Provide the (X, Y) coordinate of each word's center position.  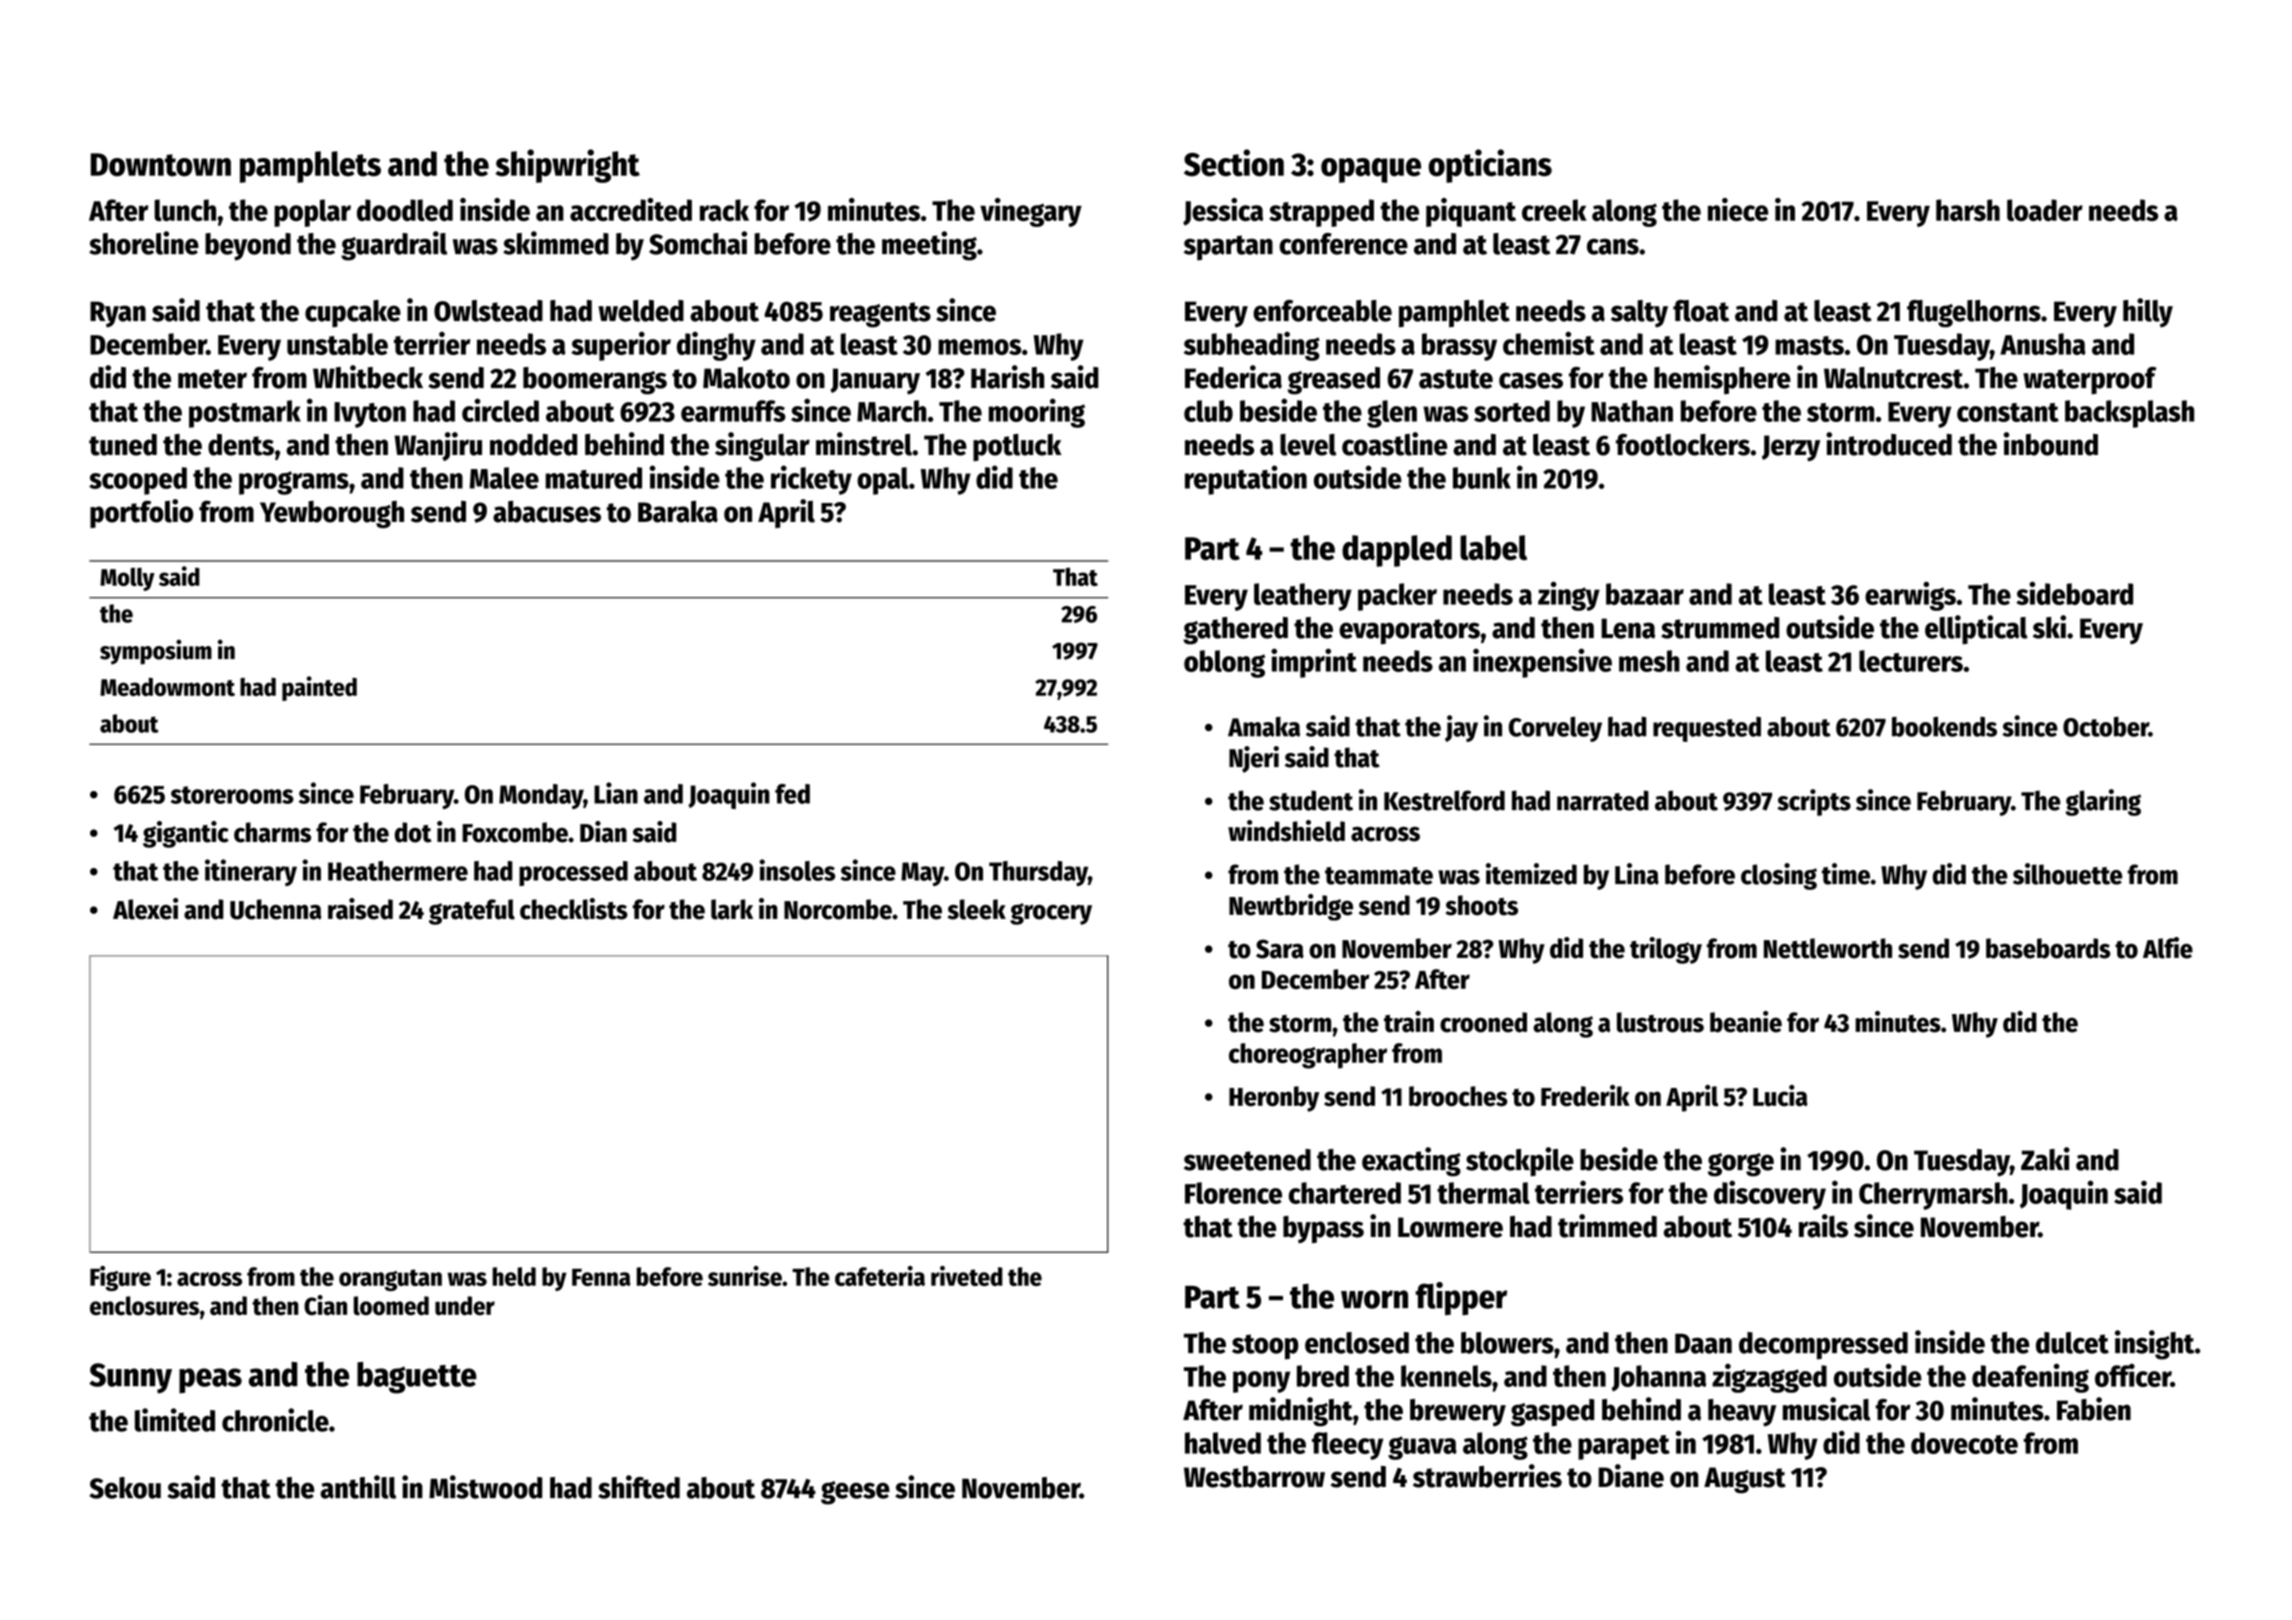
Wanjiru (438, 446)
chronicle (275, 1420)
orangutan (390, 1280)
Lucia (1780, 1096)
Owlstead (488, 311)
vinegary (1031, 212)
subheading (1252, 346)
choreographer (1308, 1056)
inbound (2051, 444)
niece (1738, 209)
